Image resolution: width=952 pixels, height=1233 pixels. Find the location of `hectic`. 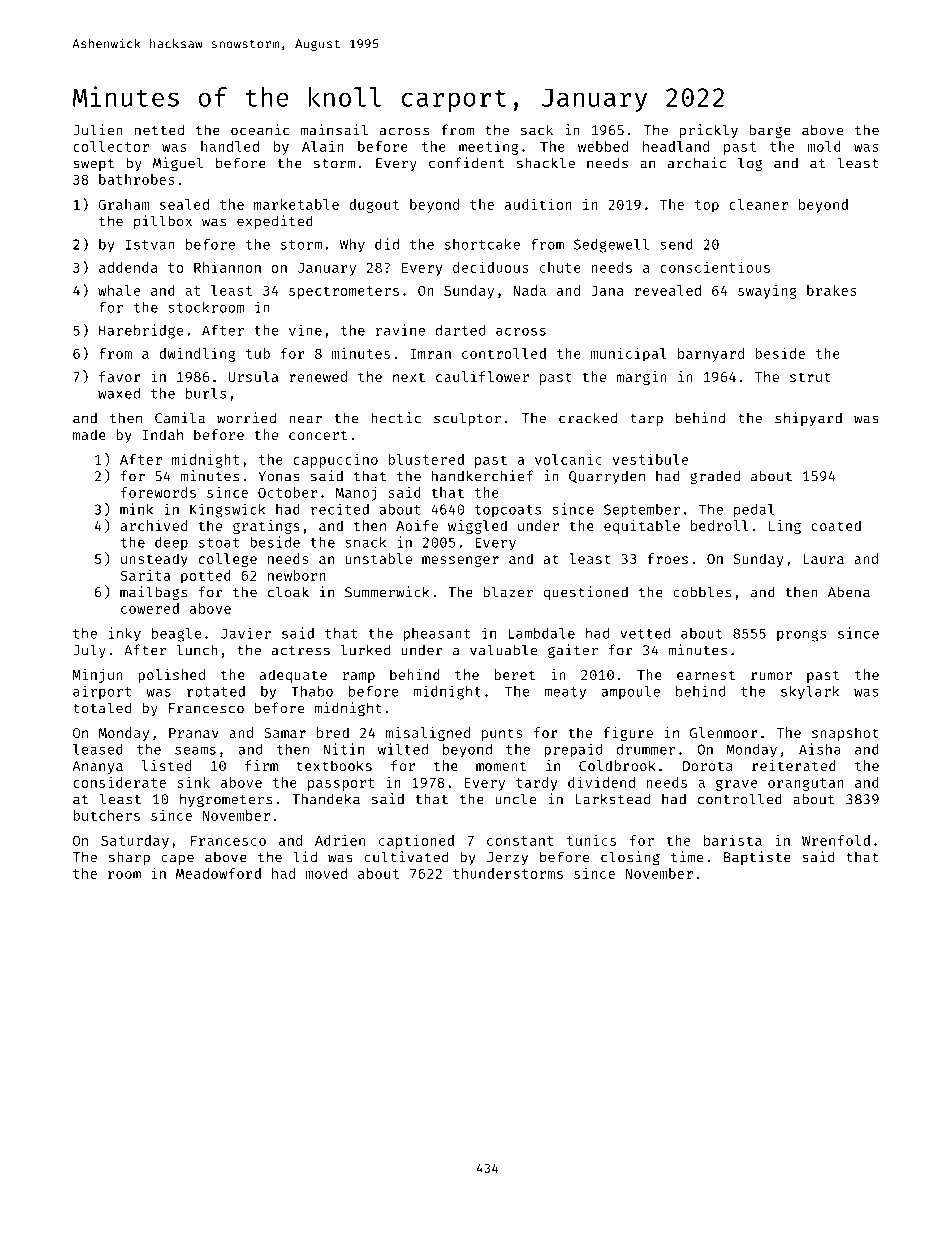

hectic is located at coordinates (396, 418).
